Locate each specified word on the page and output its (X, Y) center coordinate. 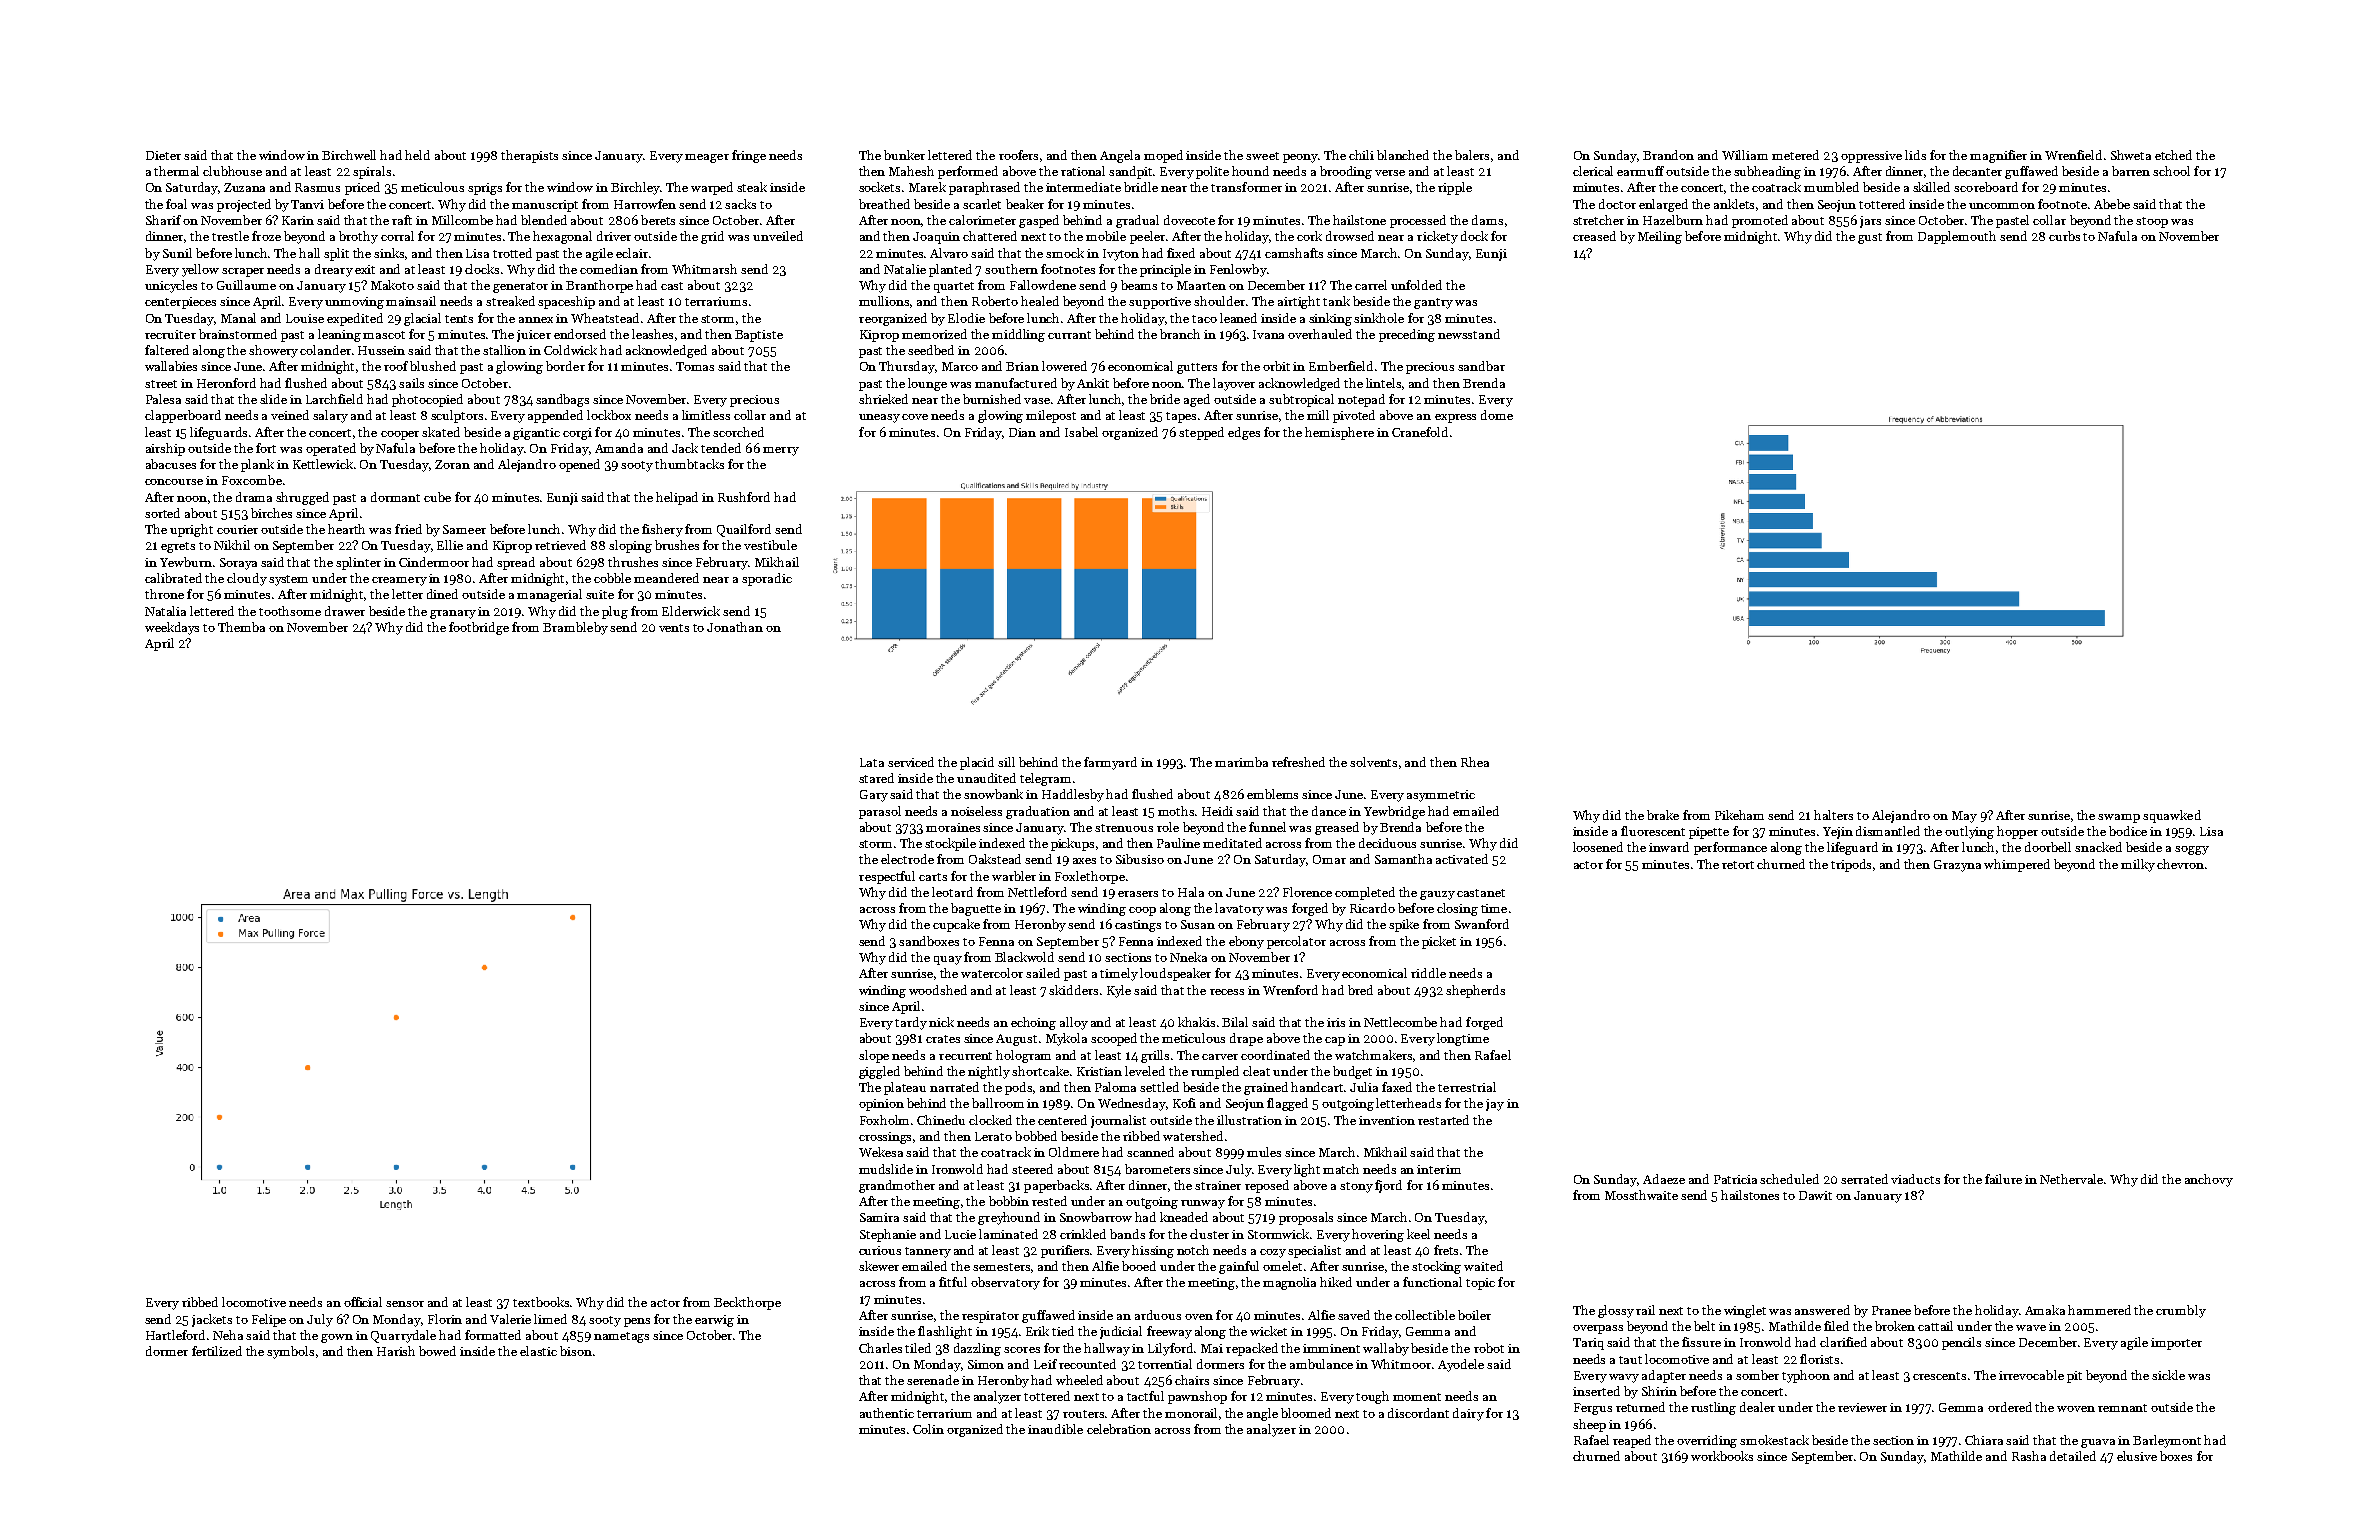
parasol (880, 812)
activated (1462, 859)
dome (1497, 415)
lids (1915, 155)
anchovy (2209, 1180)
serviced (911, 762)
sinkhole (1379, 318)
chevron (2180, 864)
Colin (928, 1429)
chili (1361, 155)
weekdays (172, 628)
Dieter (163, 155)
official (363, 1302)
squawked (2172, 816)
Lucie (960, 1234)
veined (290, 415)
